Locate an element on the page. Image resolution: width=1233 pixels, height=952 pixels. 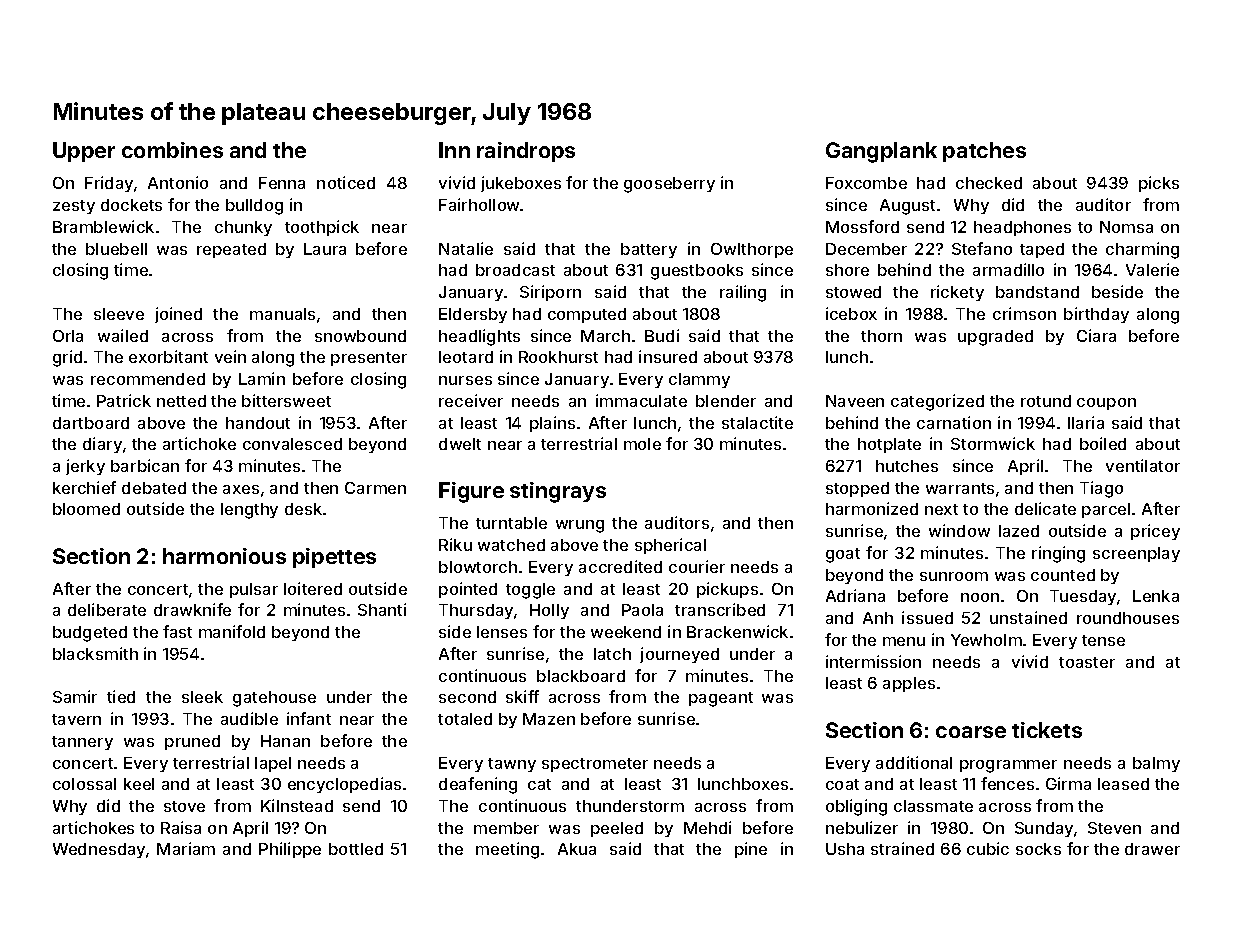
picks is located at coordinates (1159, 184).
